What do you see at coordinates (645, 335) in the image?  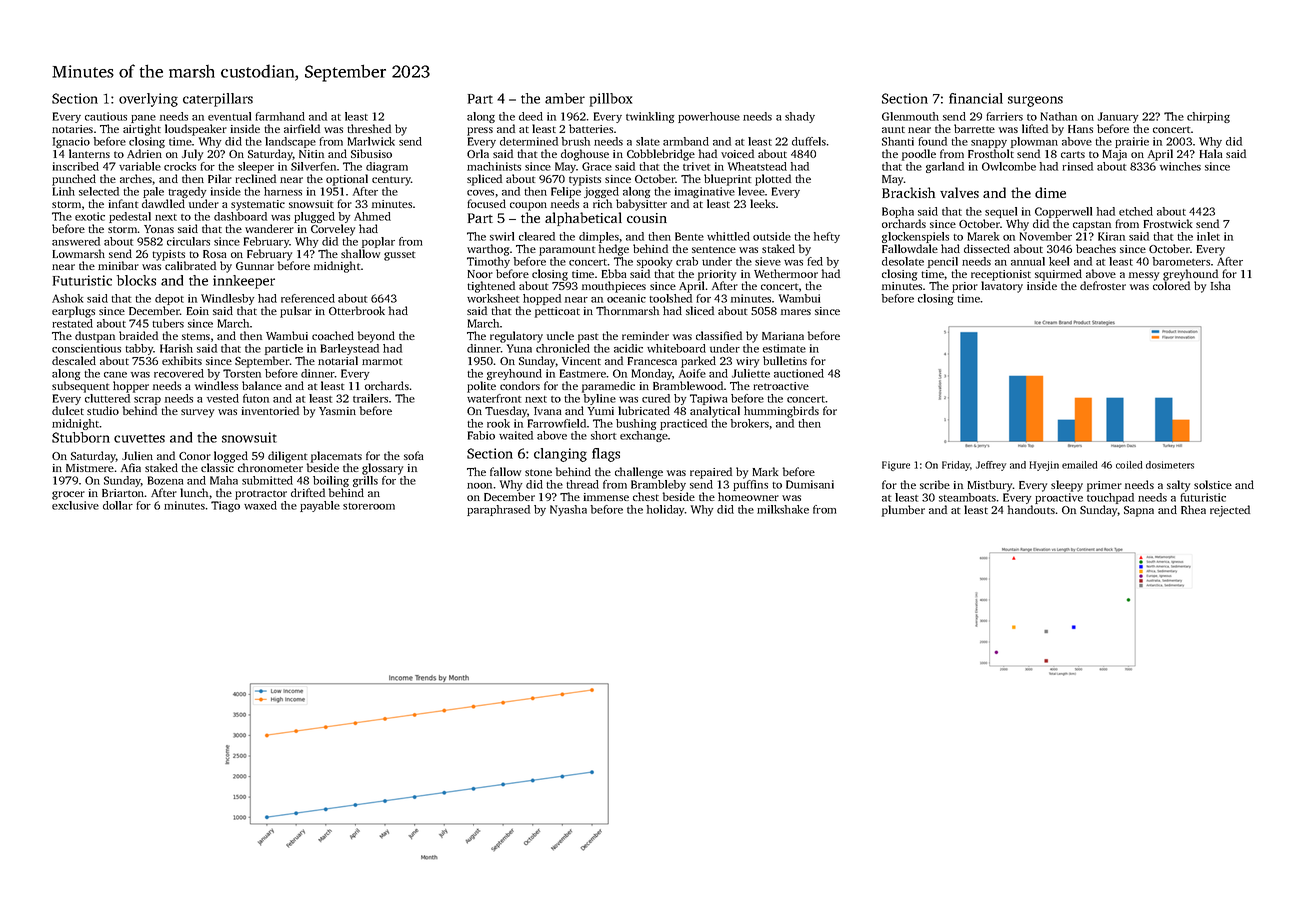 I see `reminder` at bounding box center [645, 335].
